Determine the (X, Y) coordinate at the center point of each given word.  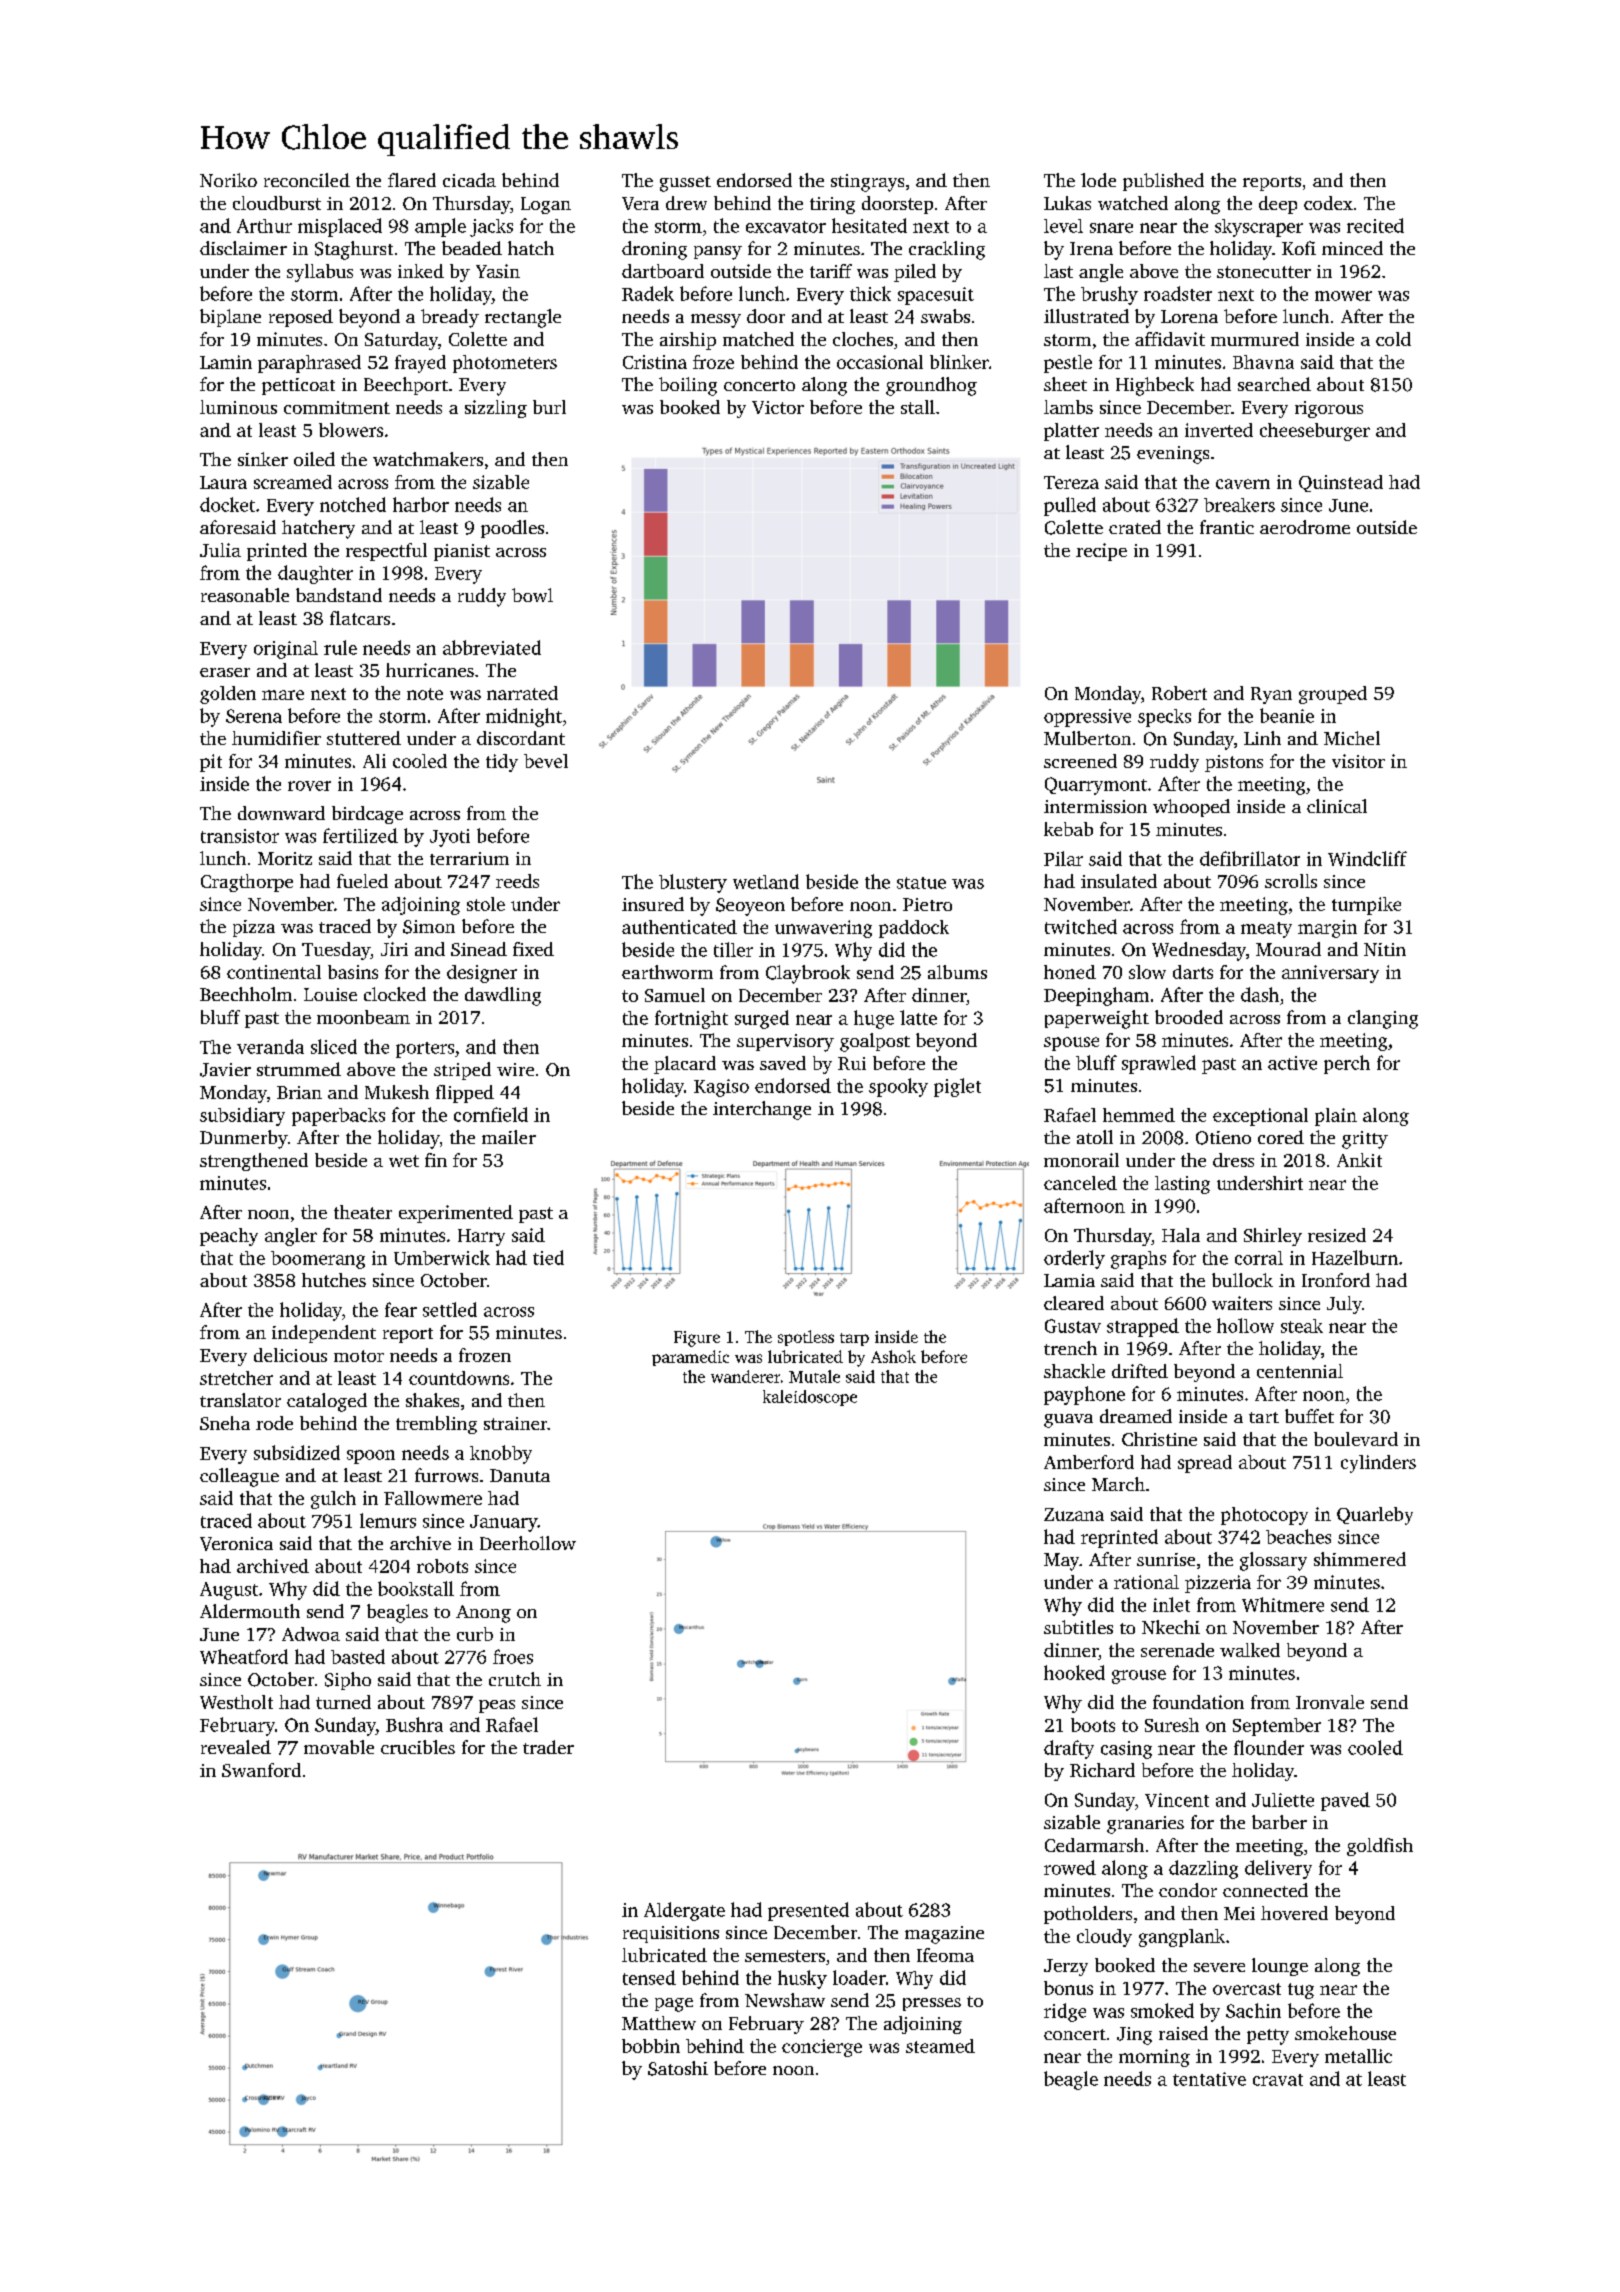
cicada (469, 180)
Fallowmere (433, 1498)
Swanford (261, 1770)
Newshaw (785, 2000)
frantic (1227, 527)
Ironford (1336, 1280)
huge (874, 1019)
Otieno (1223, 1138)
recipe (1101, 552)
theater (363, 1212)
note (425, 694)
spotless (806, 1338)
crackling (947, 250)
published (1163, 182)
